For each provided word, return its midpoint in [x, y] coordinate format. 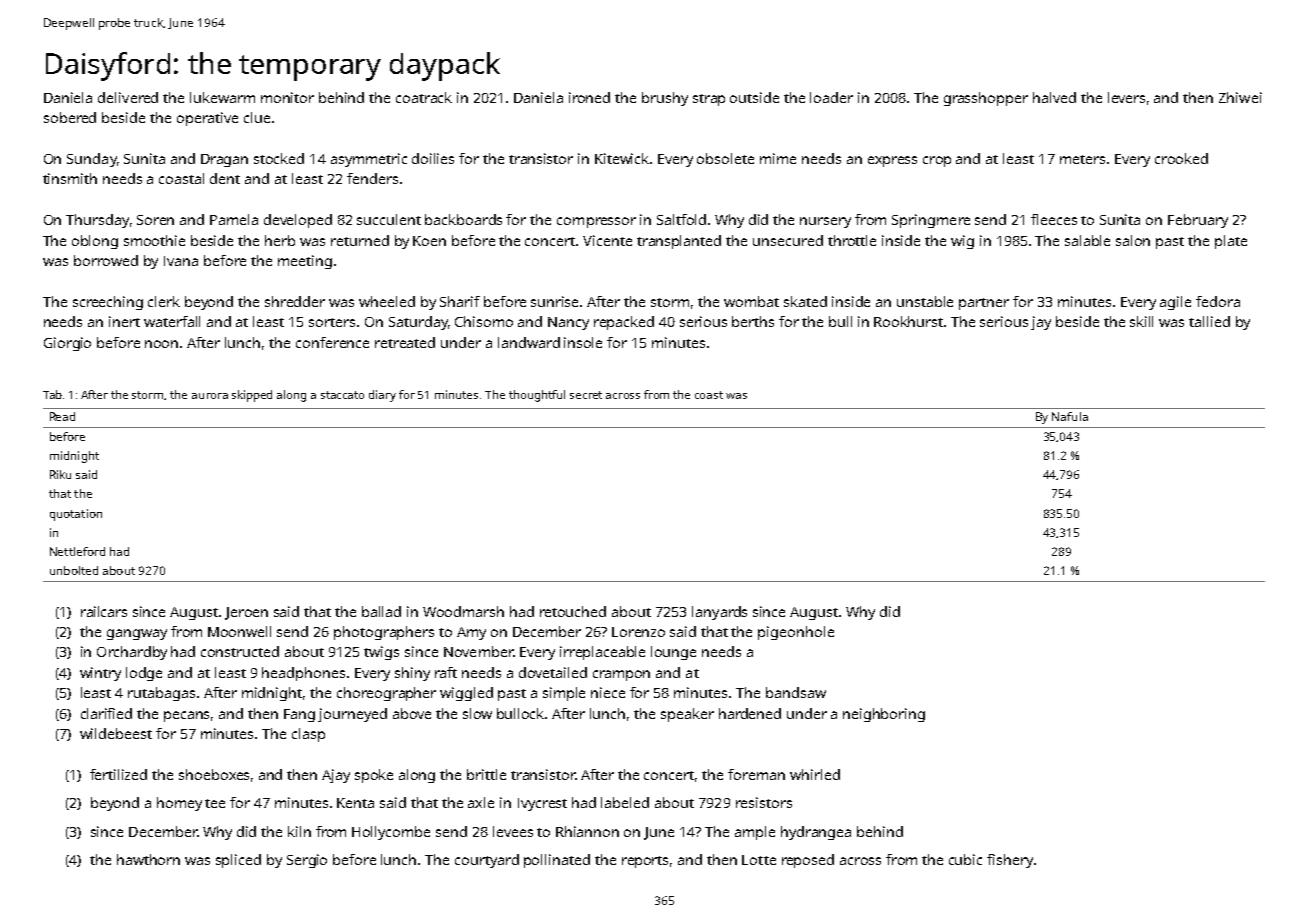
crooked [1181, 158]
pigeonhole [796, 633]
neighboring [884, 715]
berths [753, 321]
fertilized [118, 774]
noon [161, 344]
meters [1082, 159]
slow [477, 713]
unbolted [74, 570]
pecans [186, 716]
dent [225, 178]
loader [831, 97]
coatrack [424, 97]
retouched [573, 611]
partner [984, 304]
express [892, 161]
